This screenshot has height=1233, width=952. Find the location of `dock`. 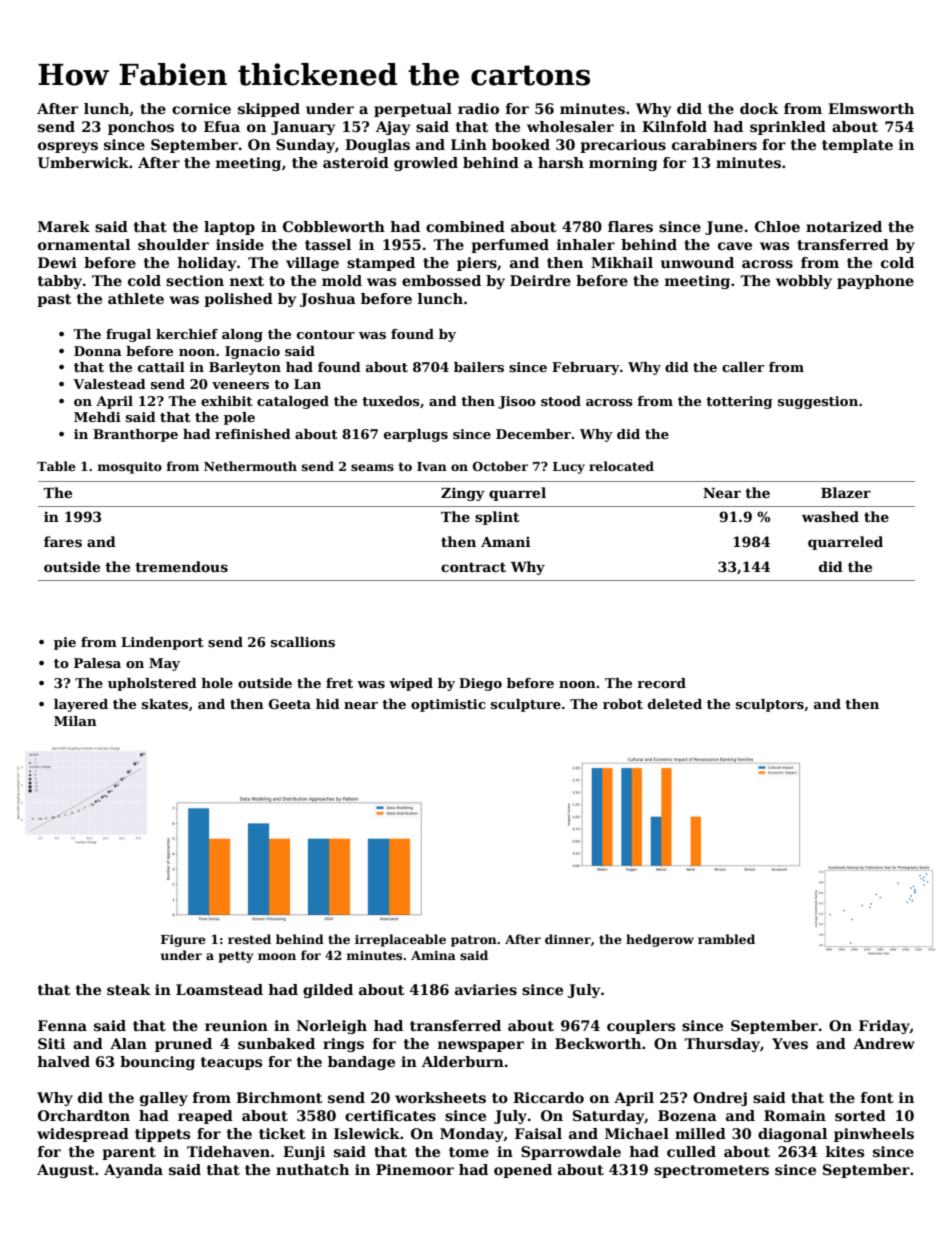

dock is located at coordinates (759, 108).
